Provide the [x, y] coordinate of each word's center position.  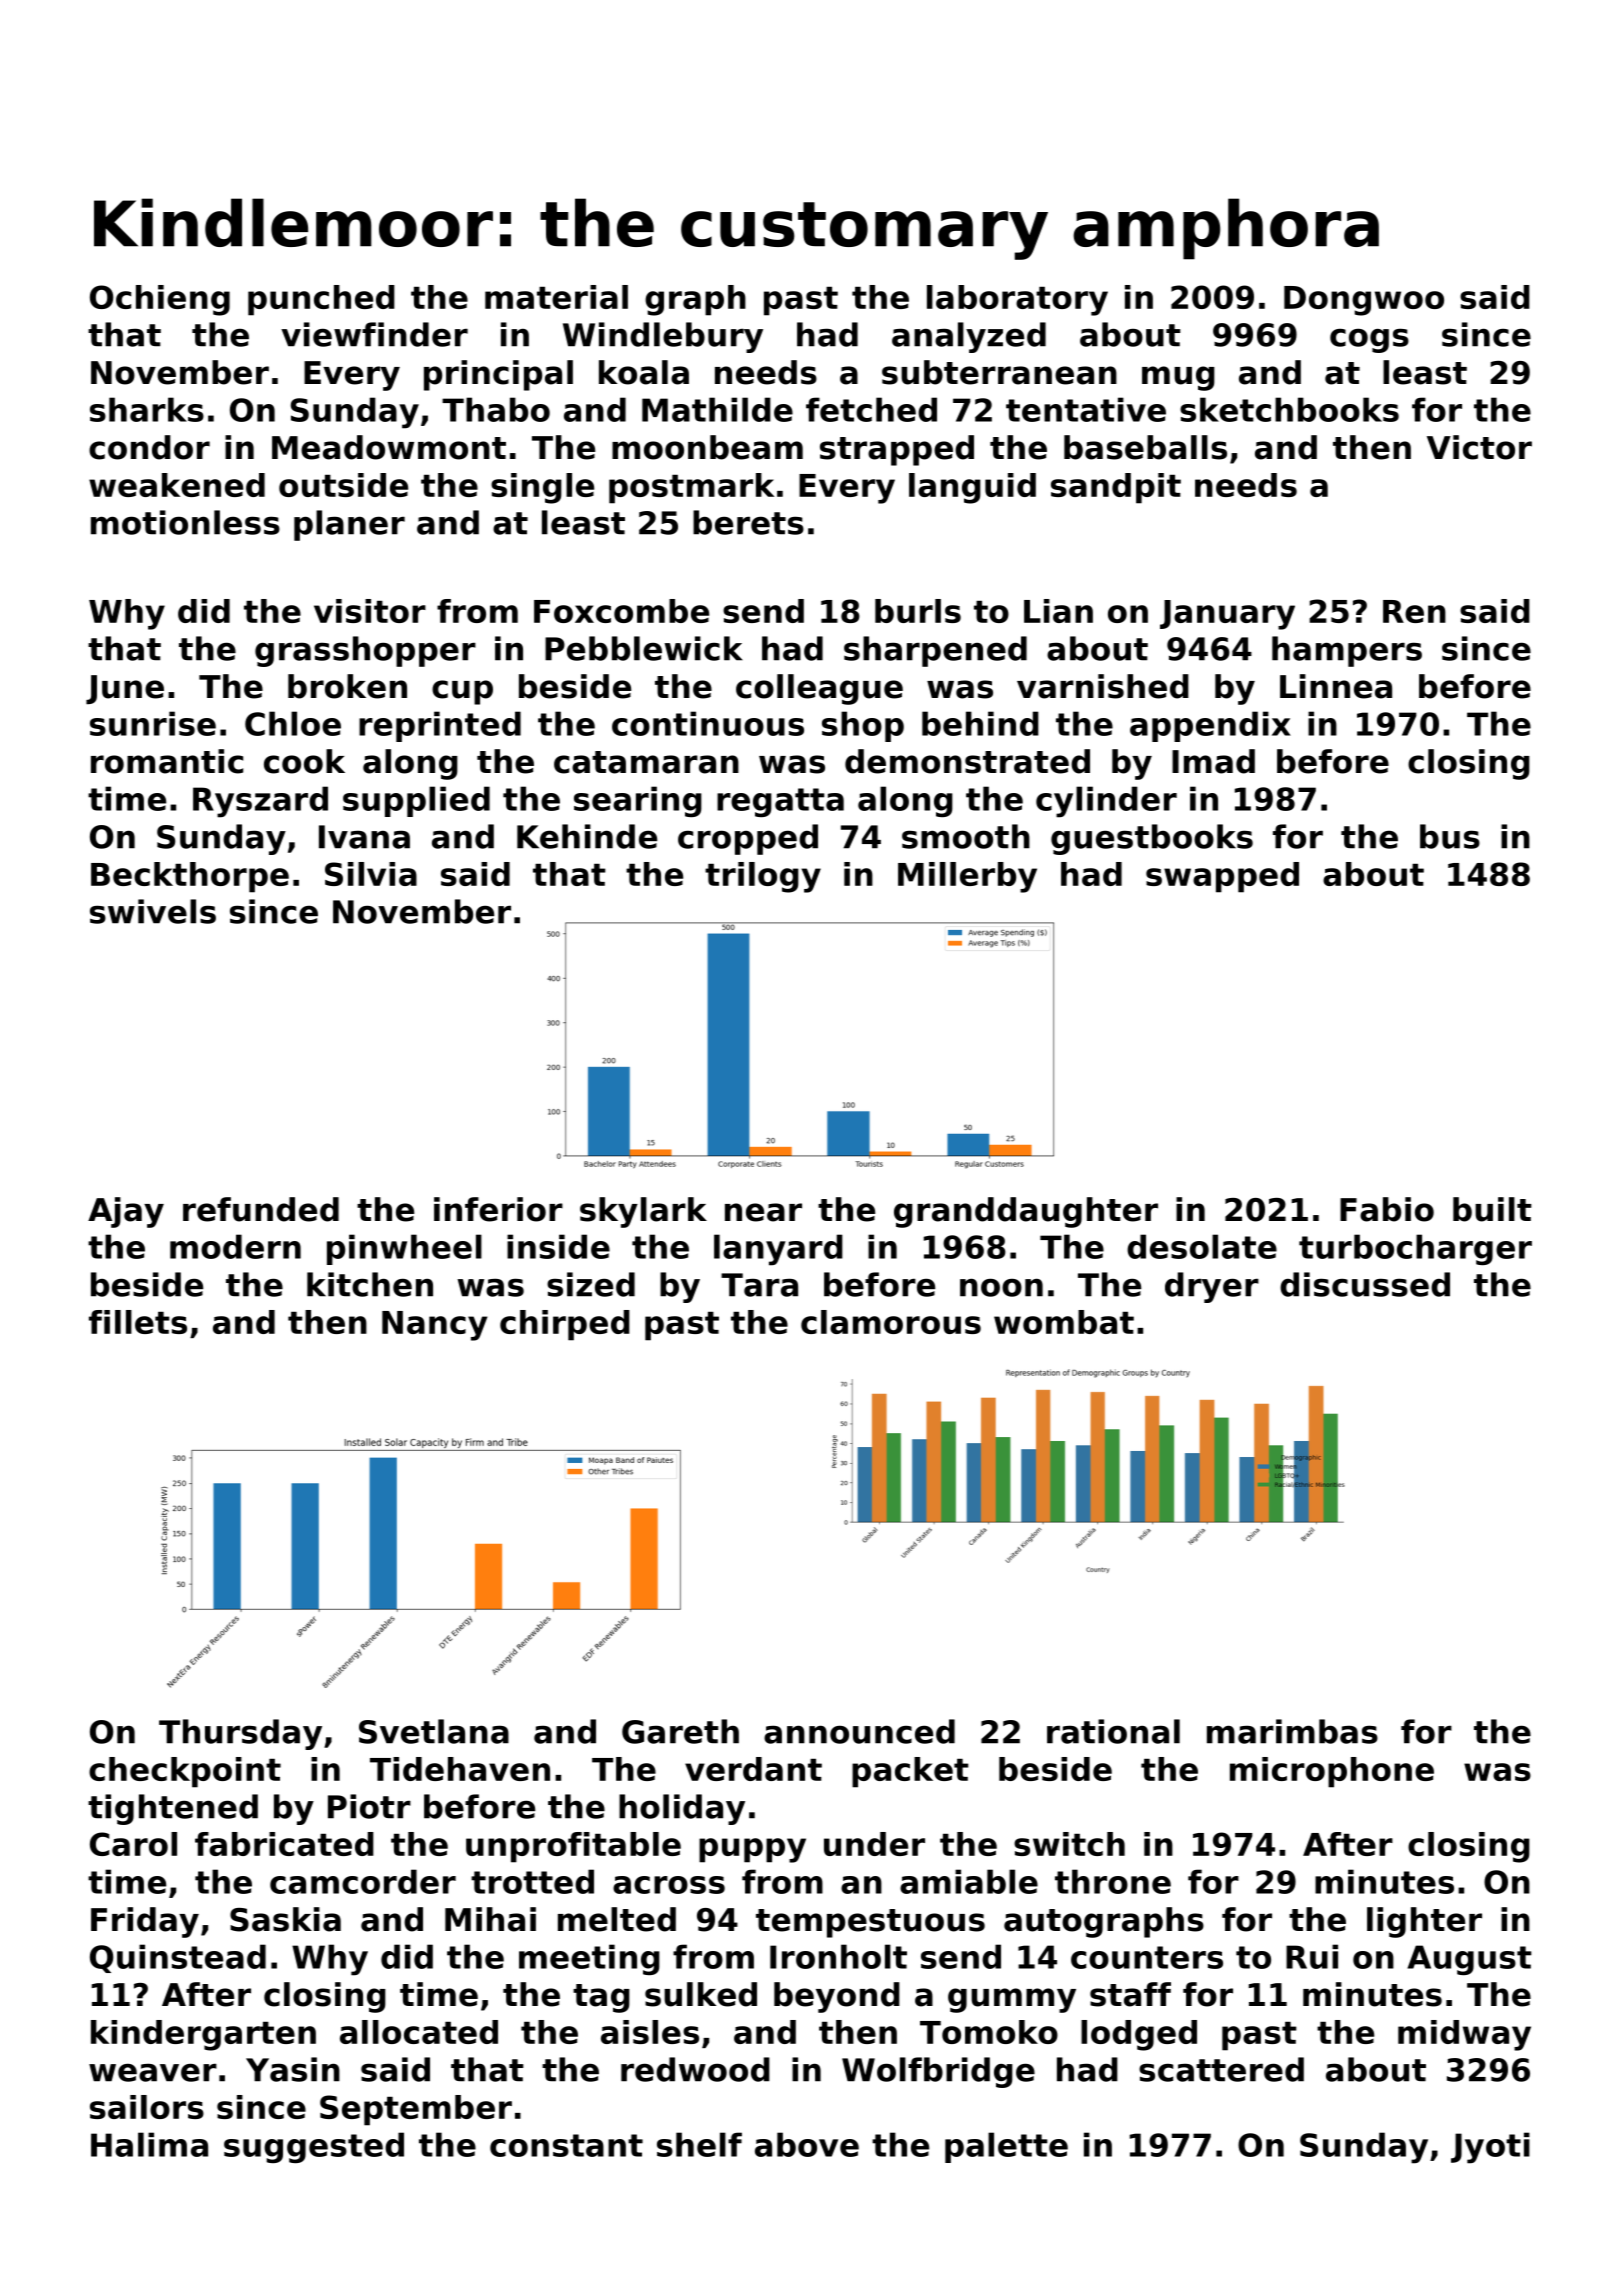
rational [1113, 1731]
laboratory [1017, 300]
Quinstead [178, 1958]
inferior [498, 1209]
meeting [589, 1959]
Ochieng [160, 300]
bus [1450, 836]
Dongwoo [1364, 301]
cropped [748, 839]
